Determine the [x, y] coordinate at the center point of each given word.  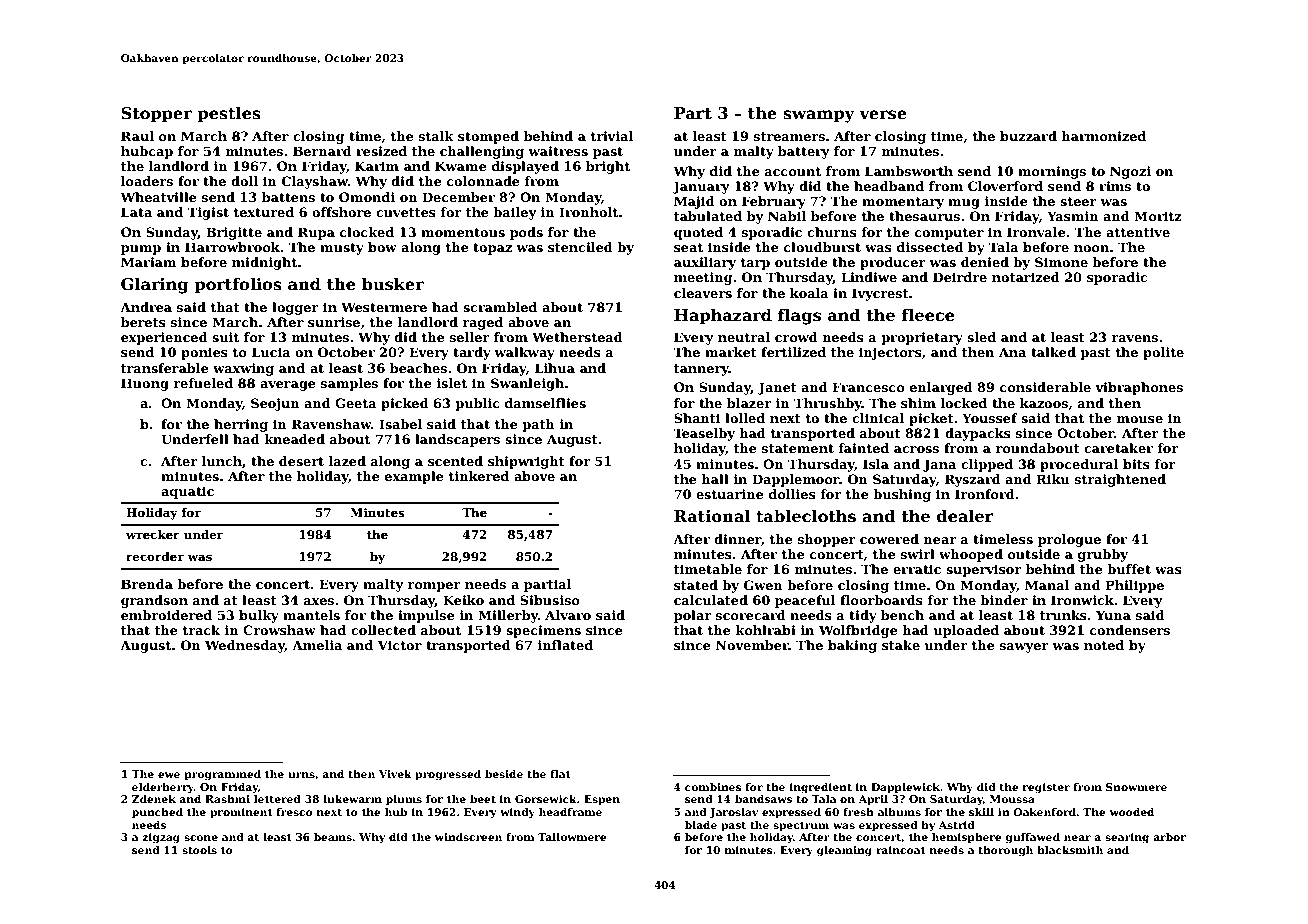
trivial [612, 136]
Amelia [317, 645]
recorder [155, 556]
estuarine [730, 494]
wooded [1132, 812]
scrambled [500, 307]
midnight [264, 263]
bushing [902, 495]
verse [883, 115]
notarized [1026, 277]
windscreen [468, 837]
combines [713, 787]
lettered [277, 799]
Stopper [156, 115]
